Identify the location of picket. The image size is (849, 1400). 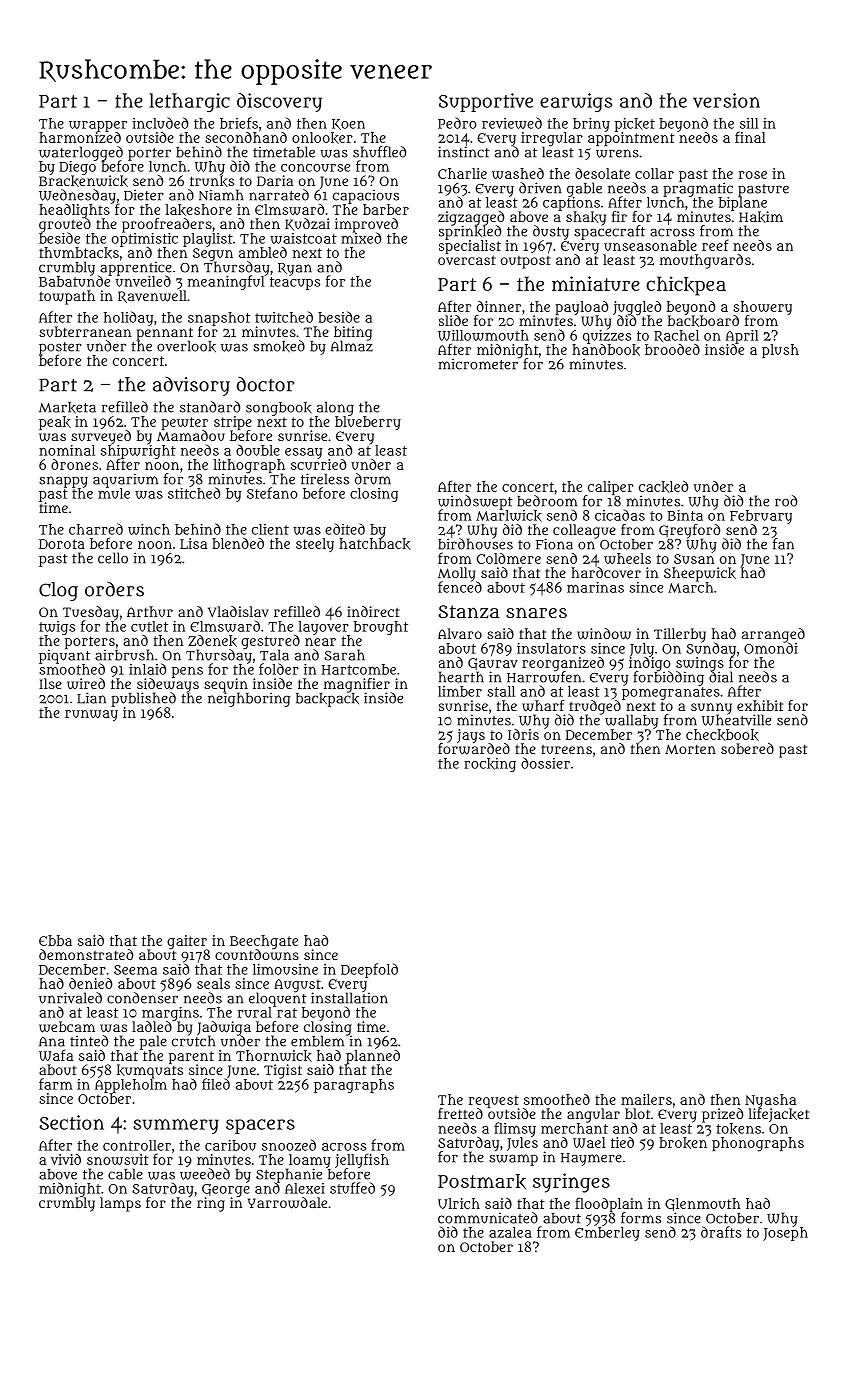
(635, 125).
